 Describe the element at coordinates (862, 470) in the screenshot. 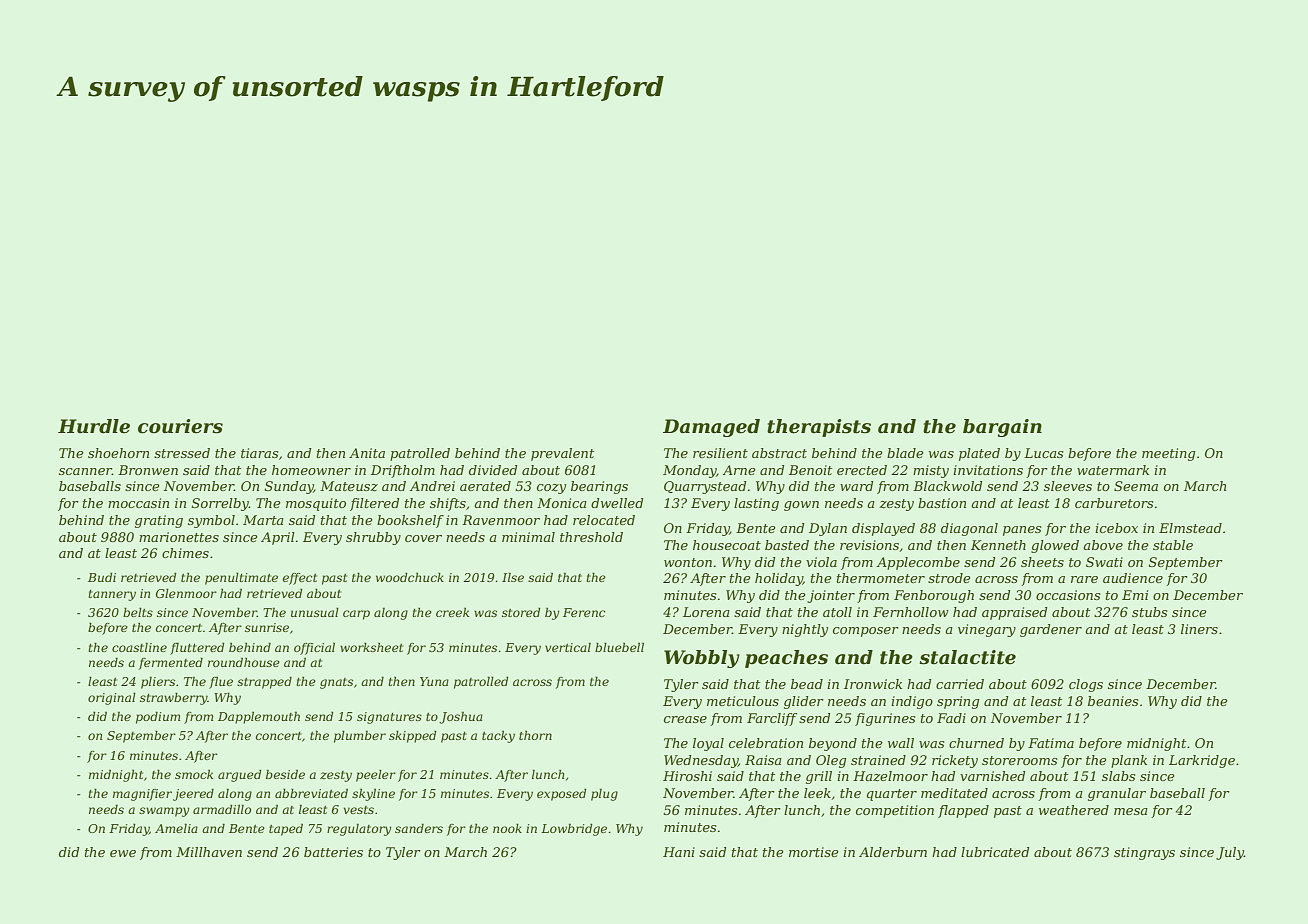

I see `erected` at that location.
